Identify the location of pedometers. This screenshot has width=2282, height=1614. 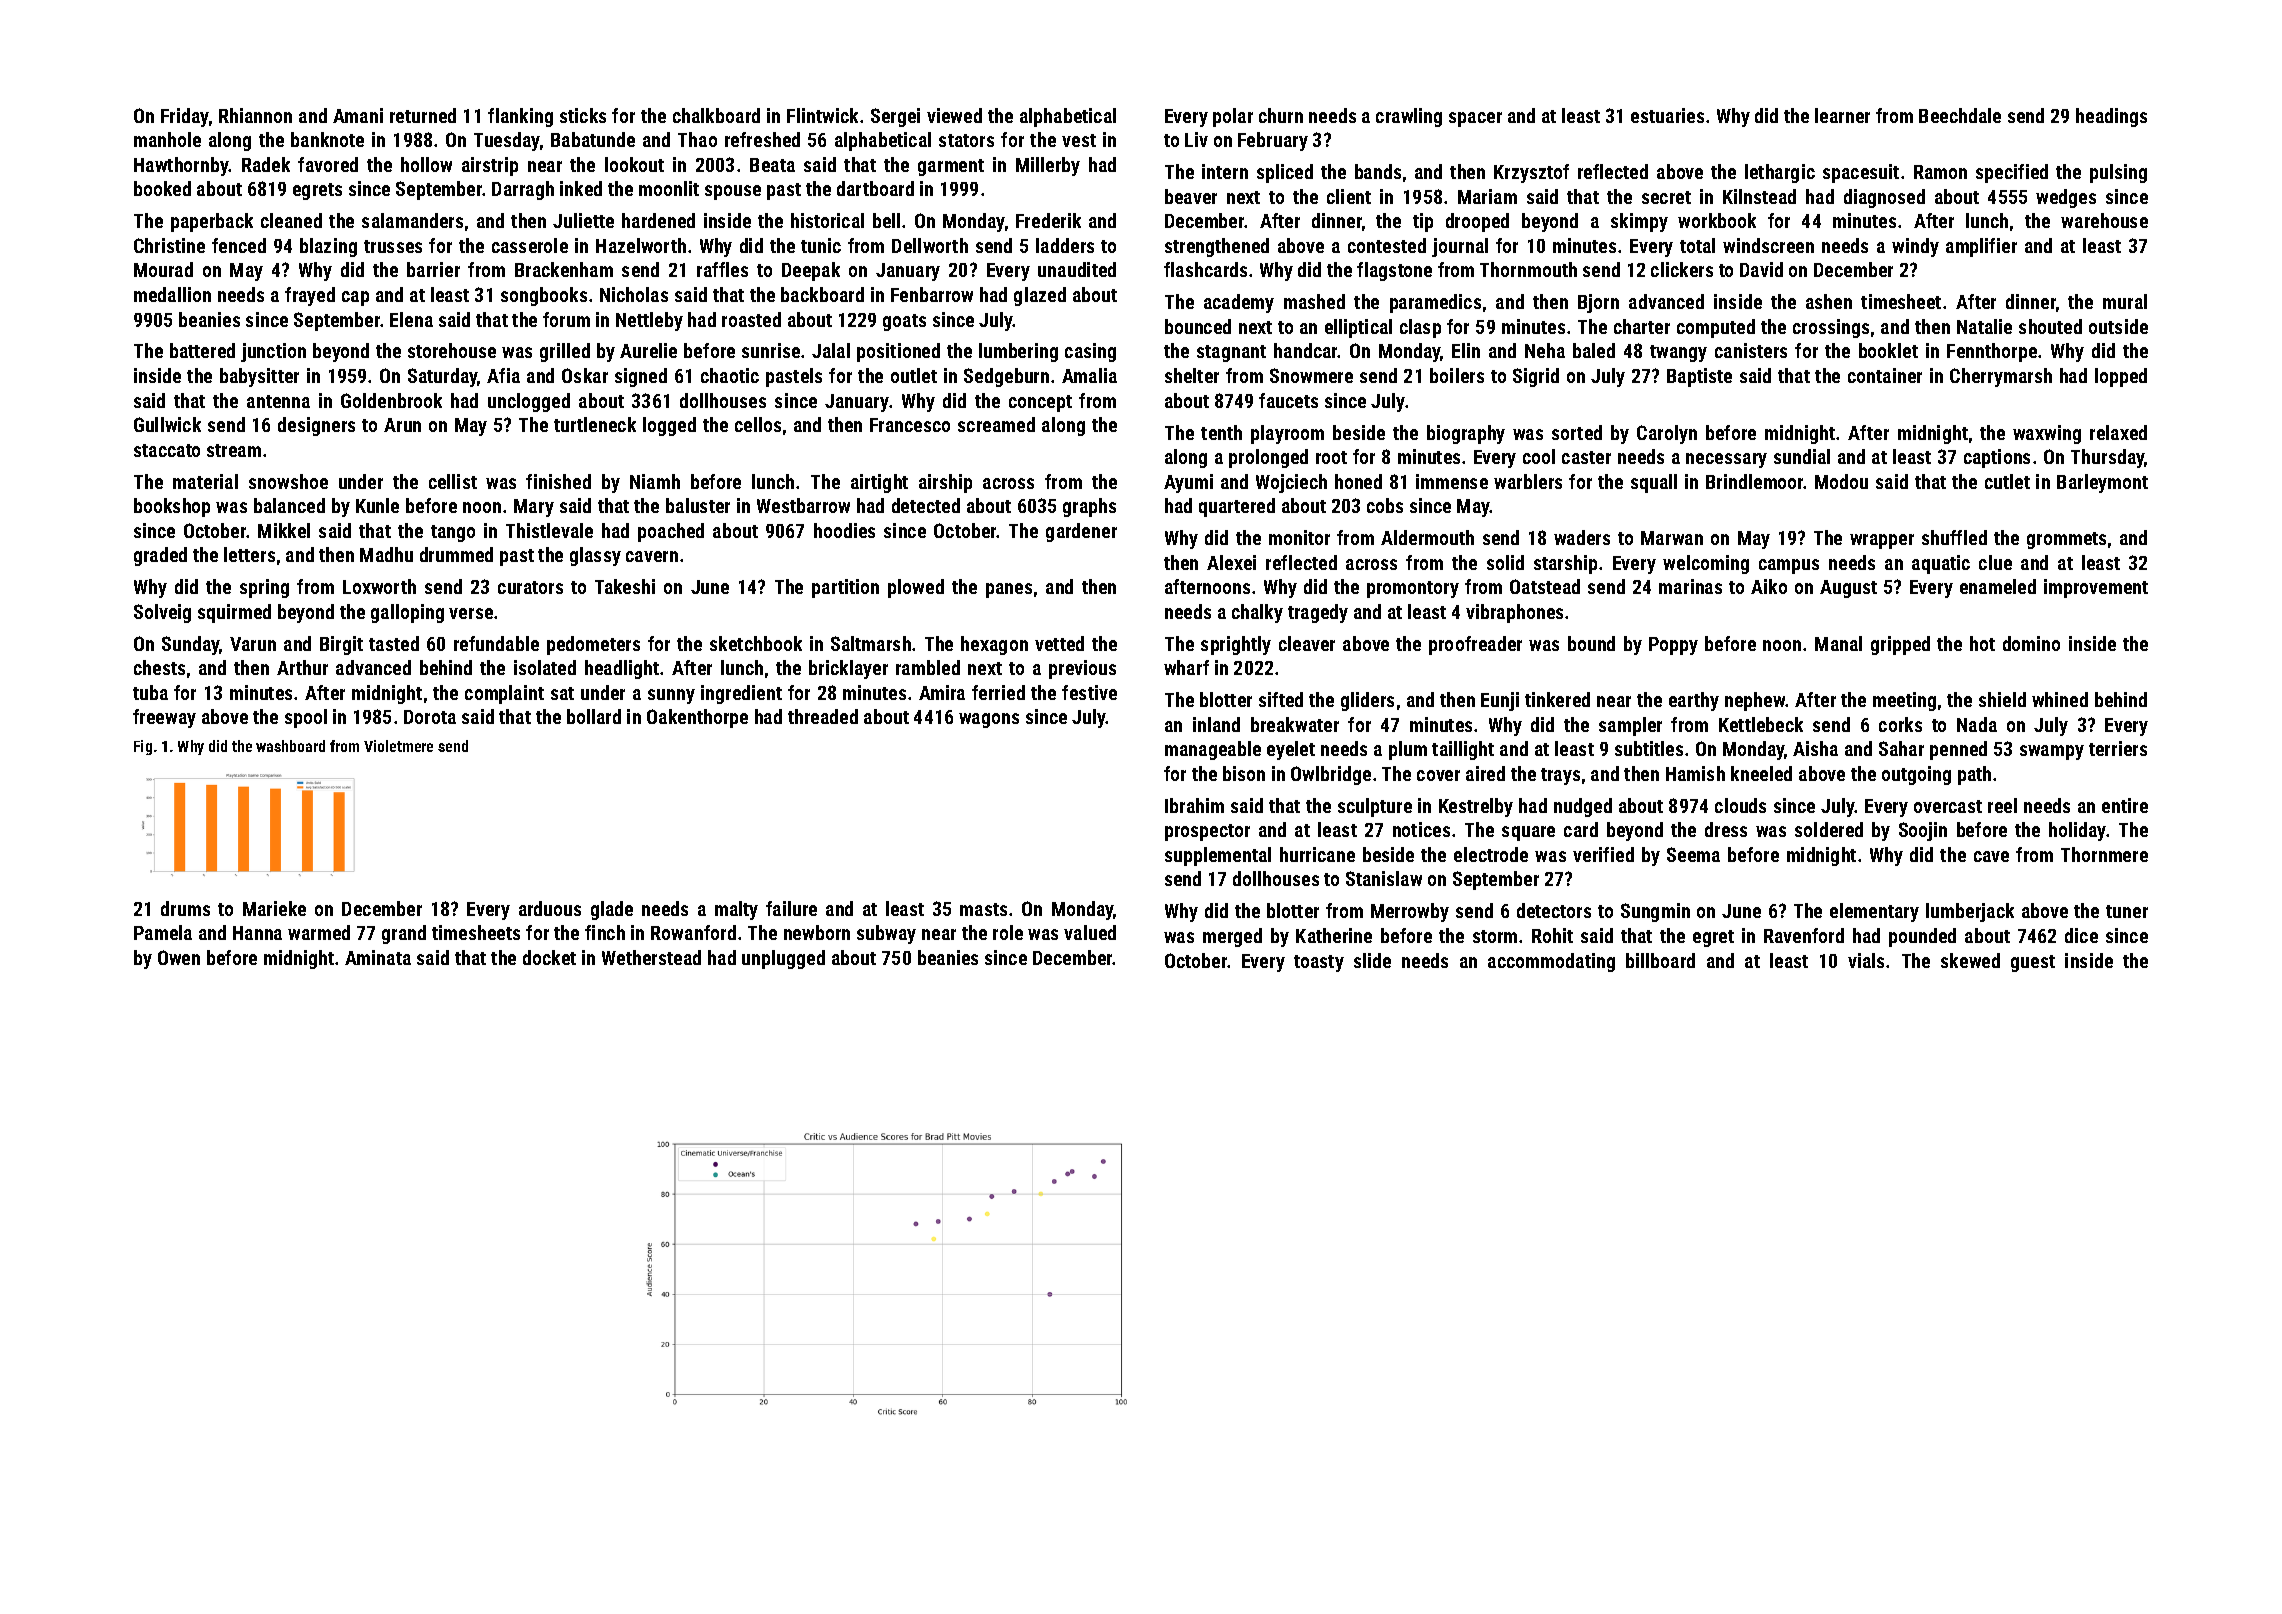
(593, 645).
